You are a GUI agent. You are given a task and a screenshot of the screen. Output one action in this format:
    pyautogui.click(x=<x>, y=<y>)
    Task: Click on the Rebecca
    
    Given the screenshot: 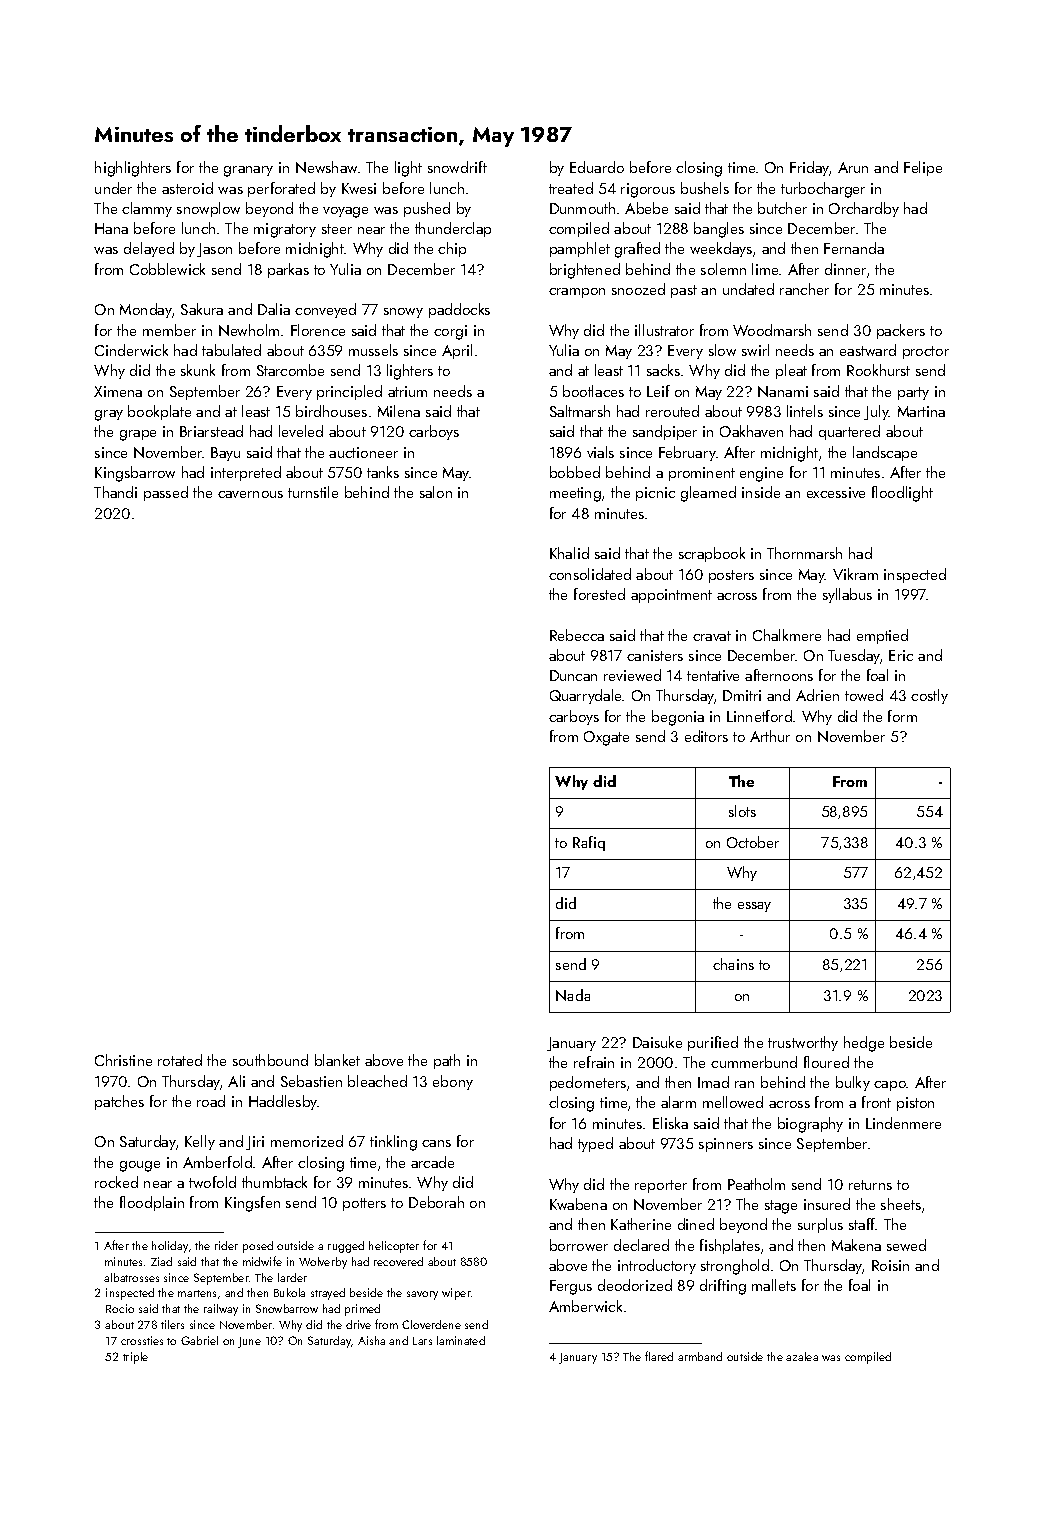 What is the action you would take?
    pyautogui.click(x=577, y=635)
